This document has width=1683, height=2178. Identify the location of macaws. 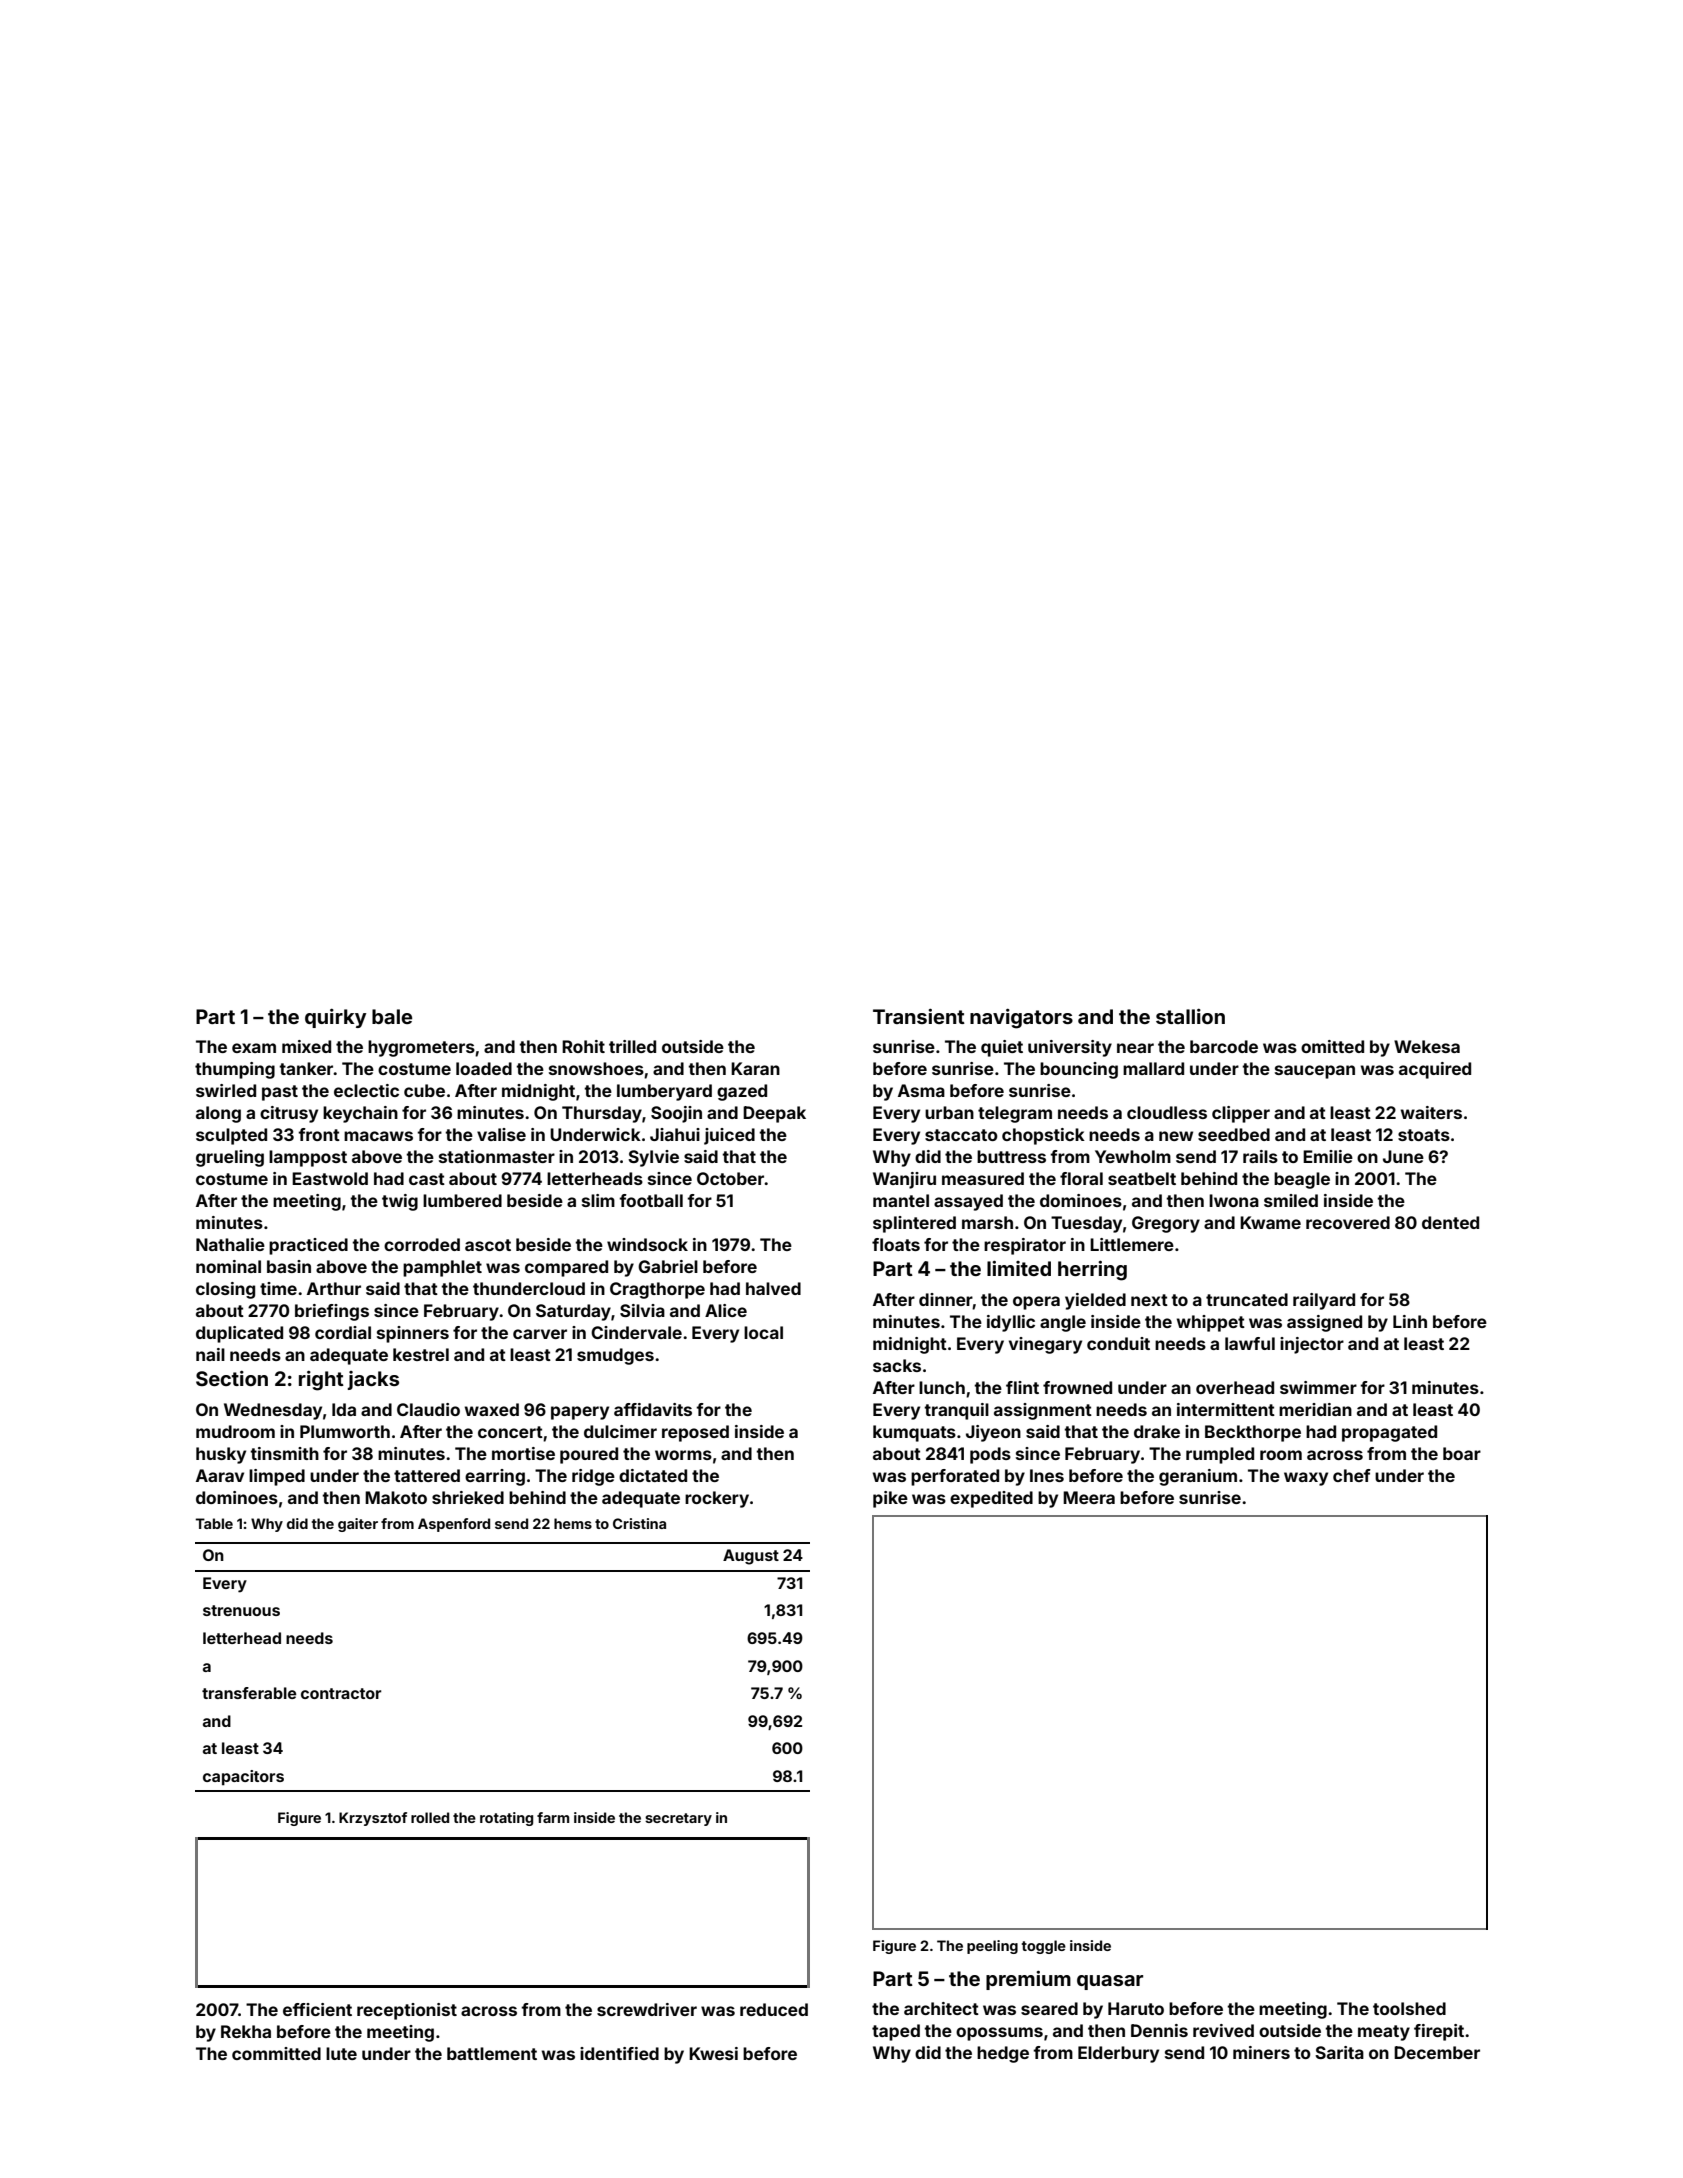
(378, 1136).
